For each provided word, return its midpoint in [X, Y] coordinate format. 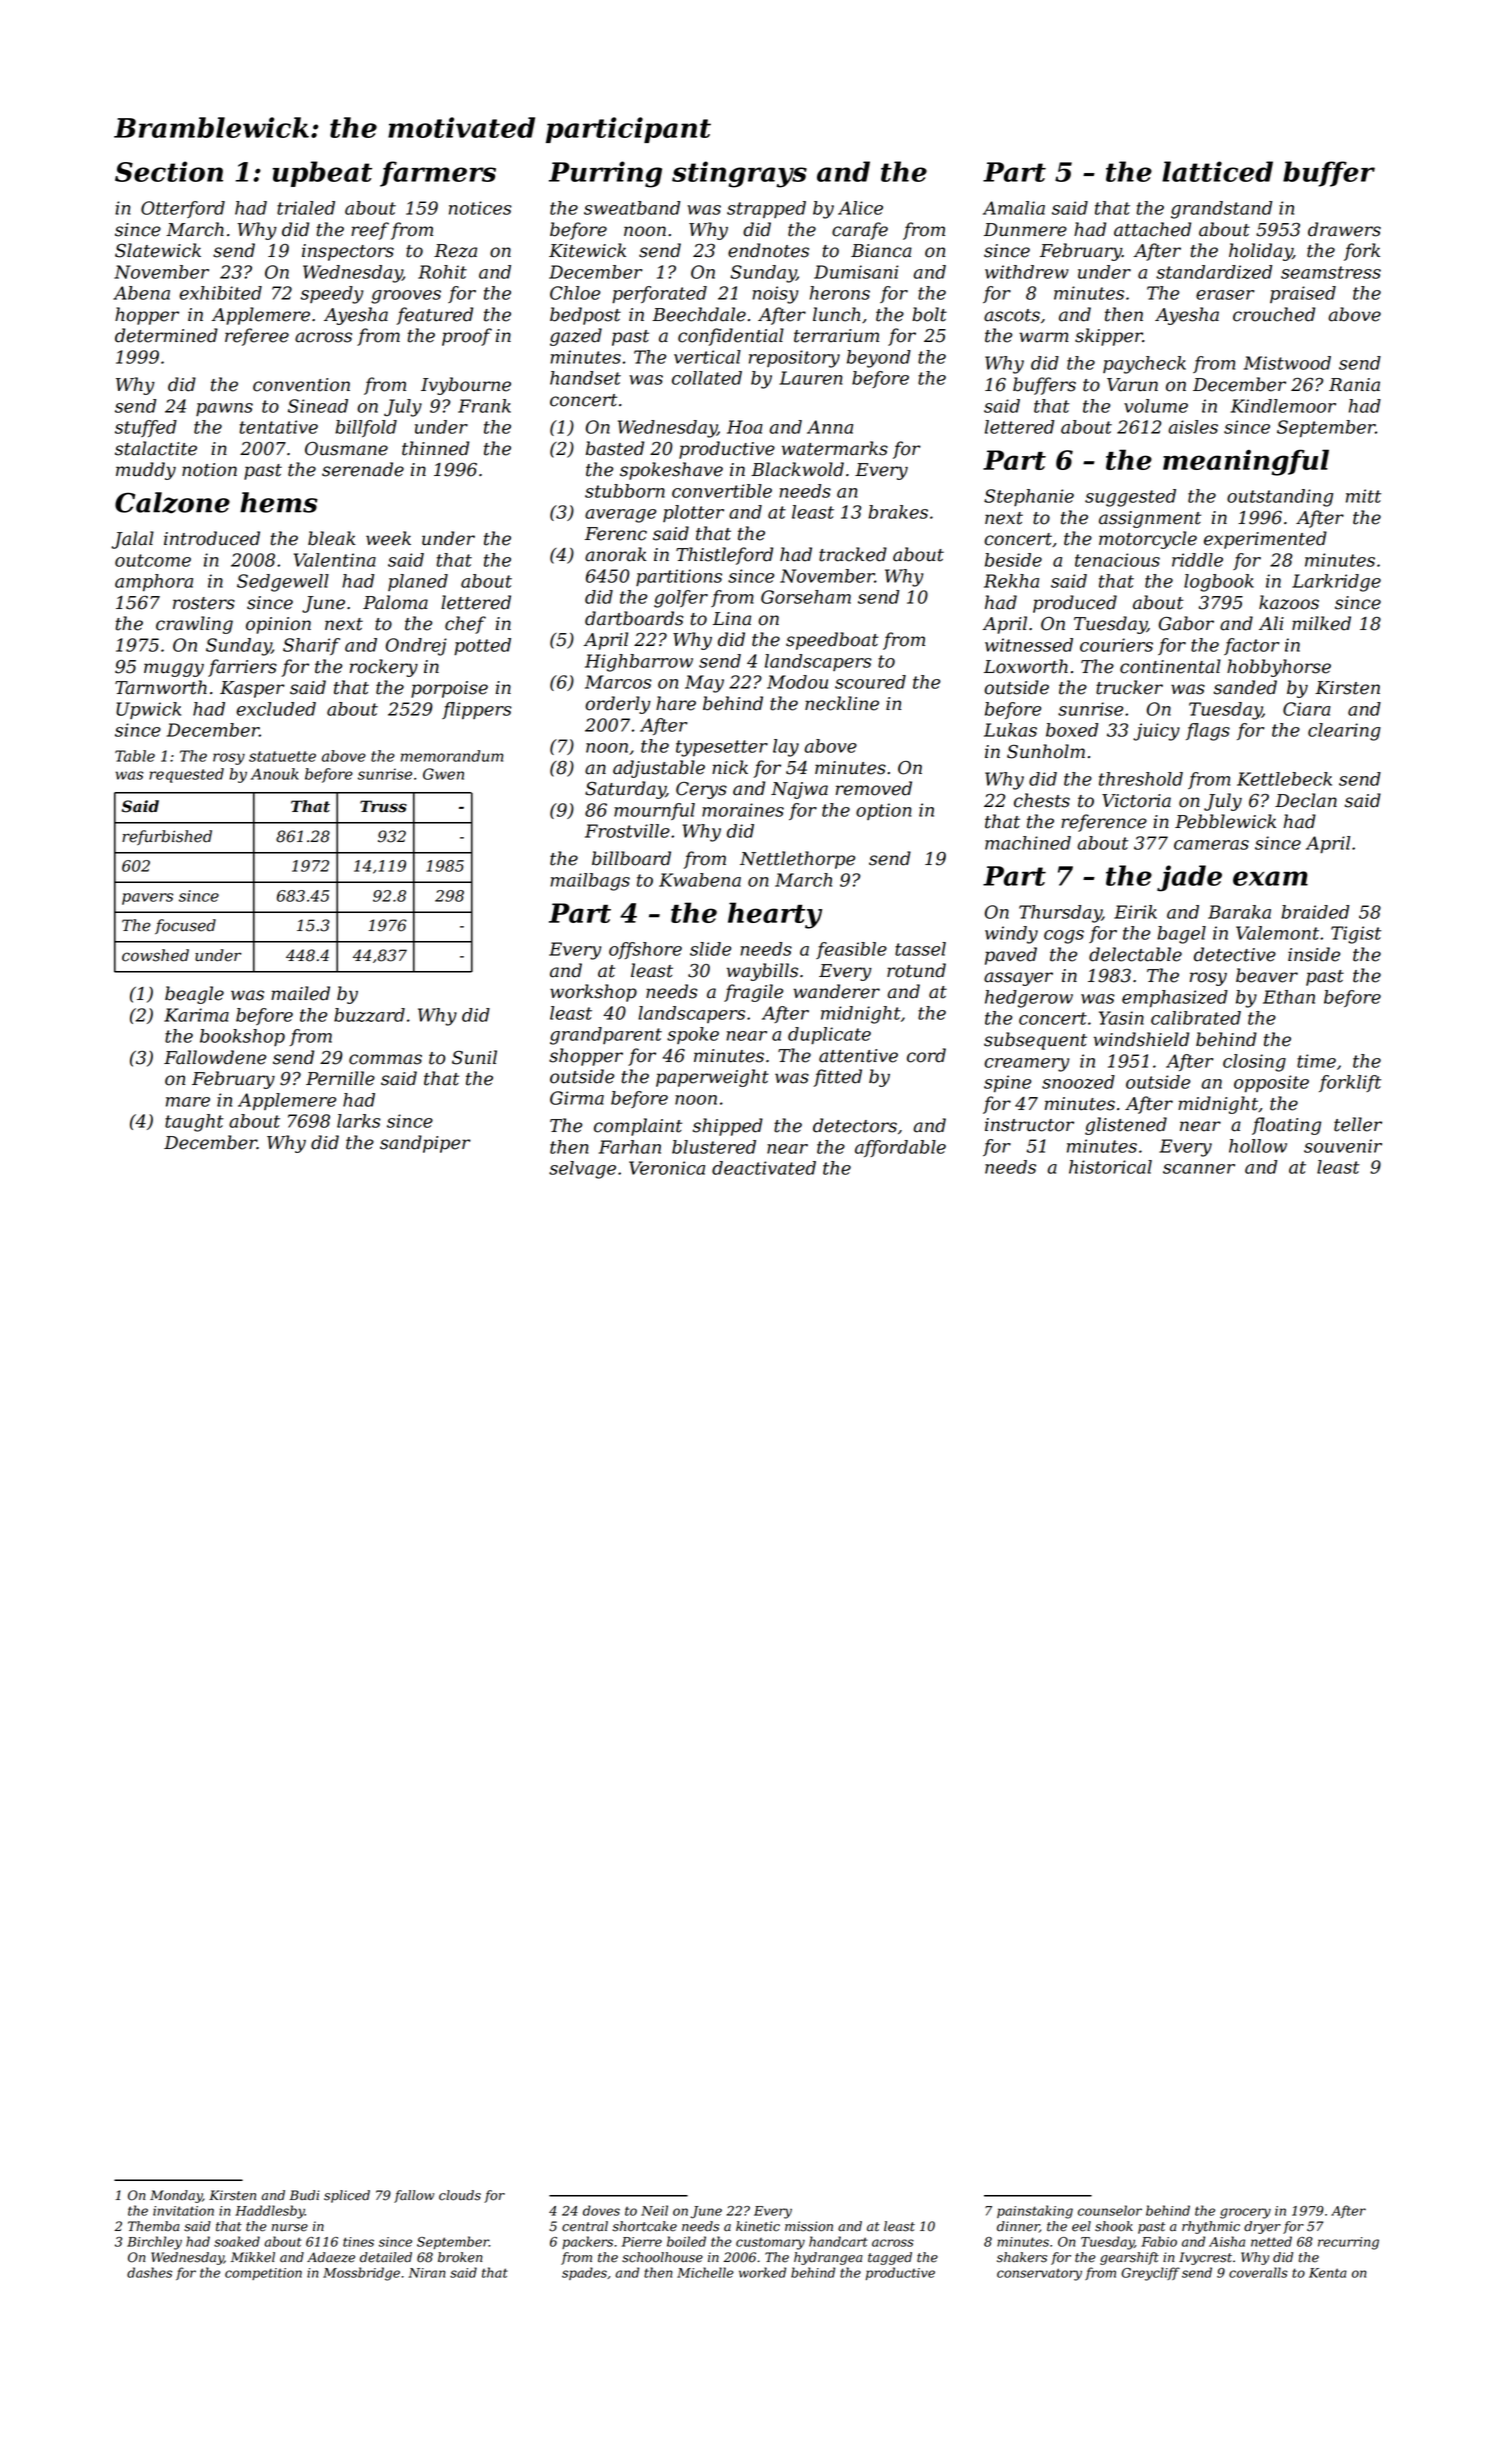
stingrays [739, 174]
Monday [176, 2196]
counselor [1110, 2210]
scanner [1199, 1169]
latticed [1217, 171]
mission [809, 2226]
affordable [900, 1148]
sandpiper [425, 1144]
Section [169, 171]
